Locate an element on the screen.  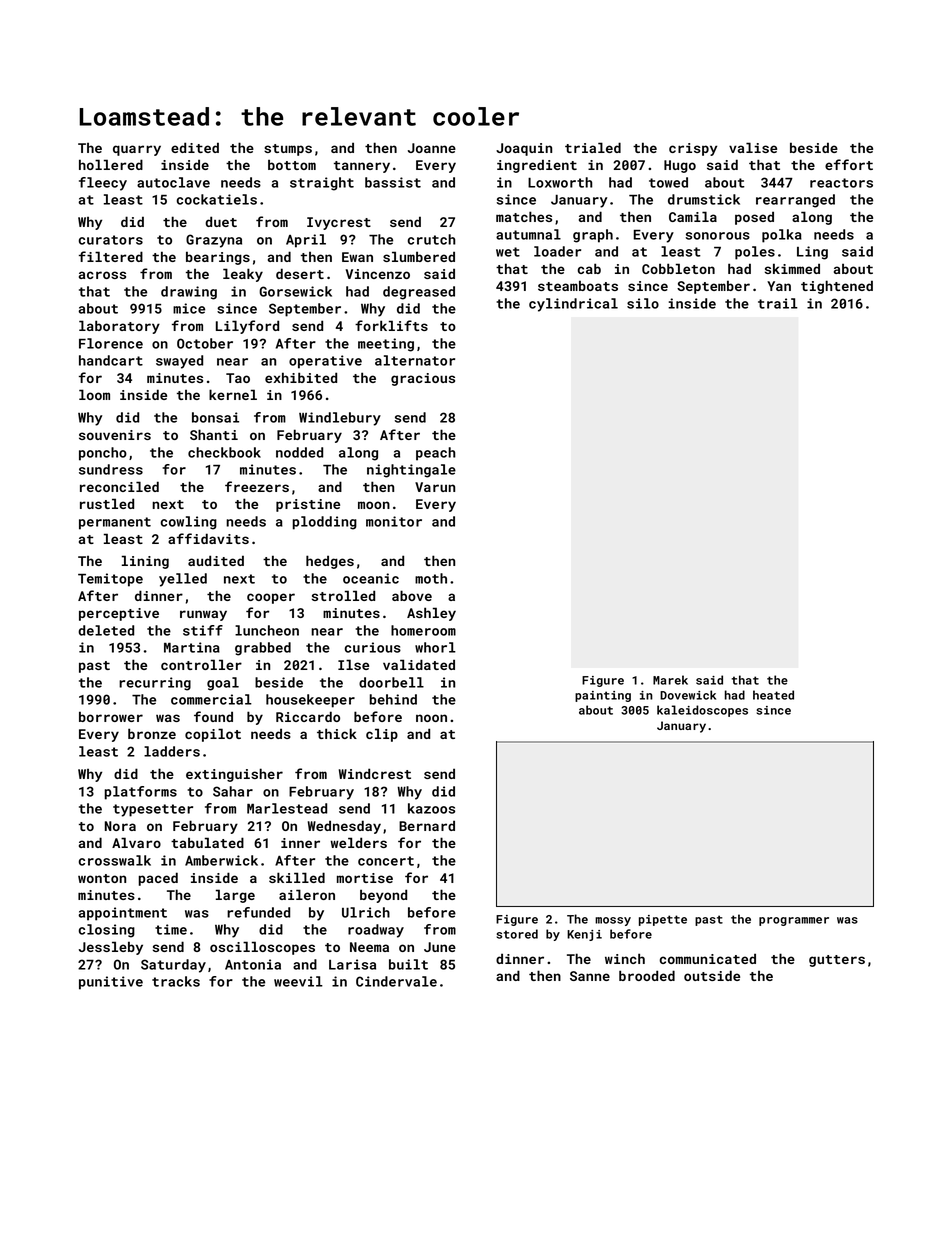
peach is located at coordinates (436, 454).
